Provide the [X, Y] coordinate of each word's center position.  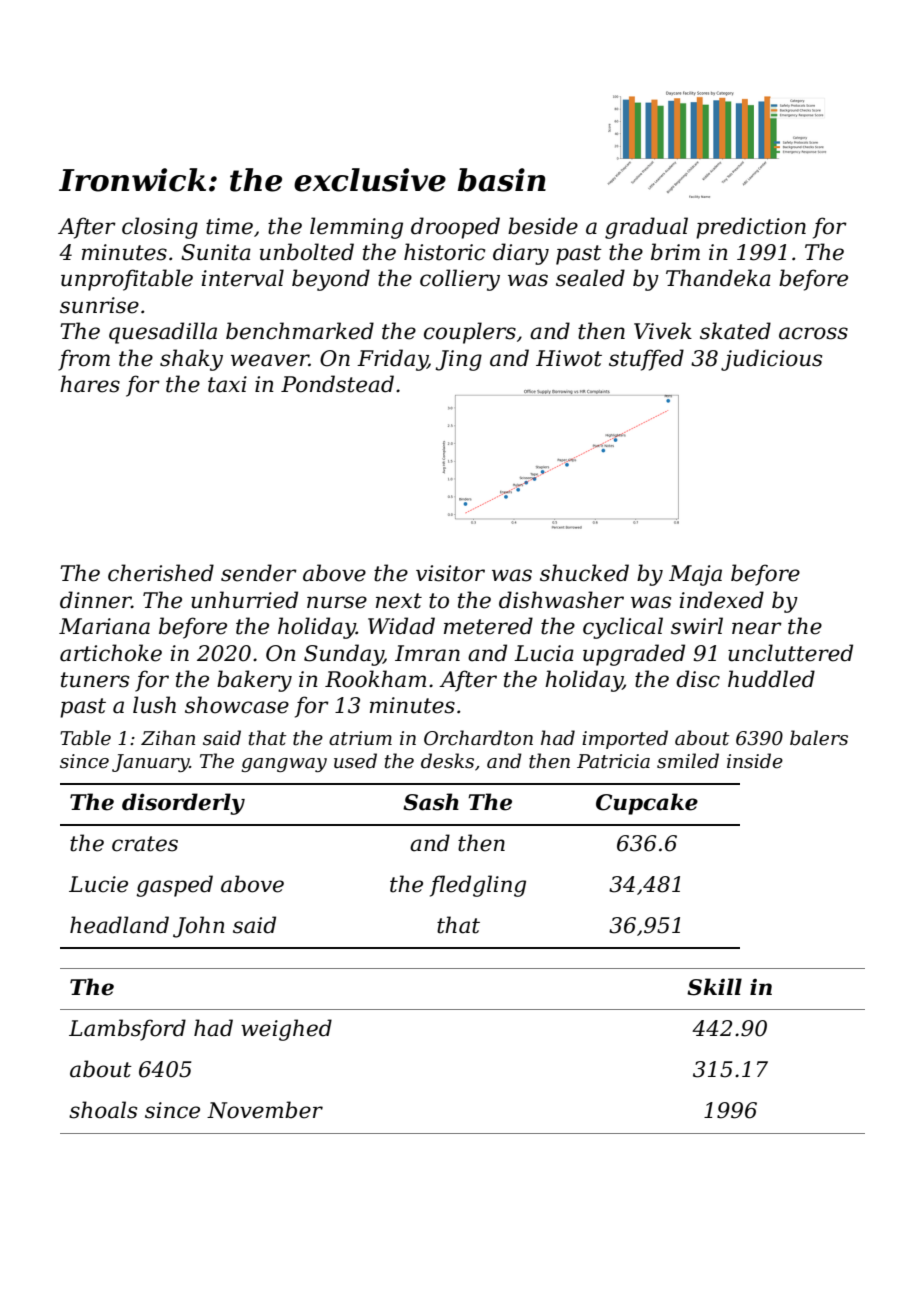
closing [160, 228]
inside [755, 761]
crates [145, 844]
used [355, 761]
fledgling [478, 886]
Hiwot [569, 358]
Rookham [375, 679]
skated [735, 331]
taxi [227, 384]
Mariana [104, 626]
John [199, 927]
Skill [714, 987]
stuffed [646, 360]
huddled [771, 679]
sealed [590, 278]
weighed [286, 1030]
